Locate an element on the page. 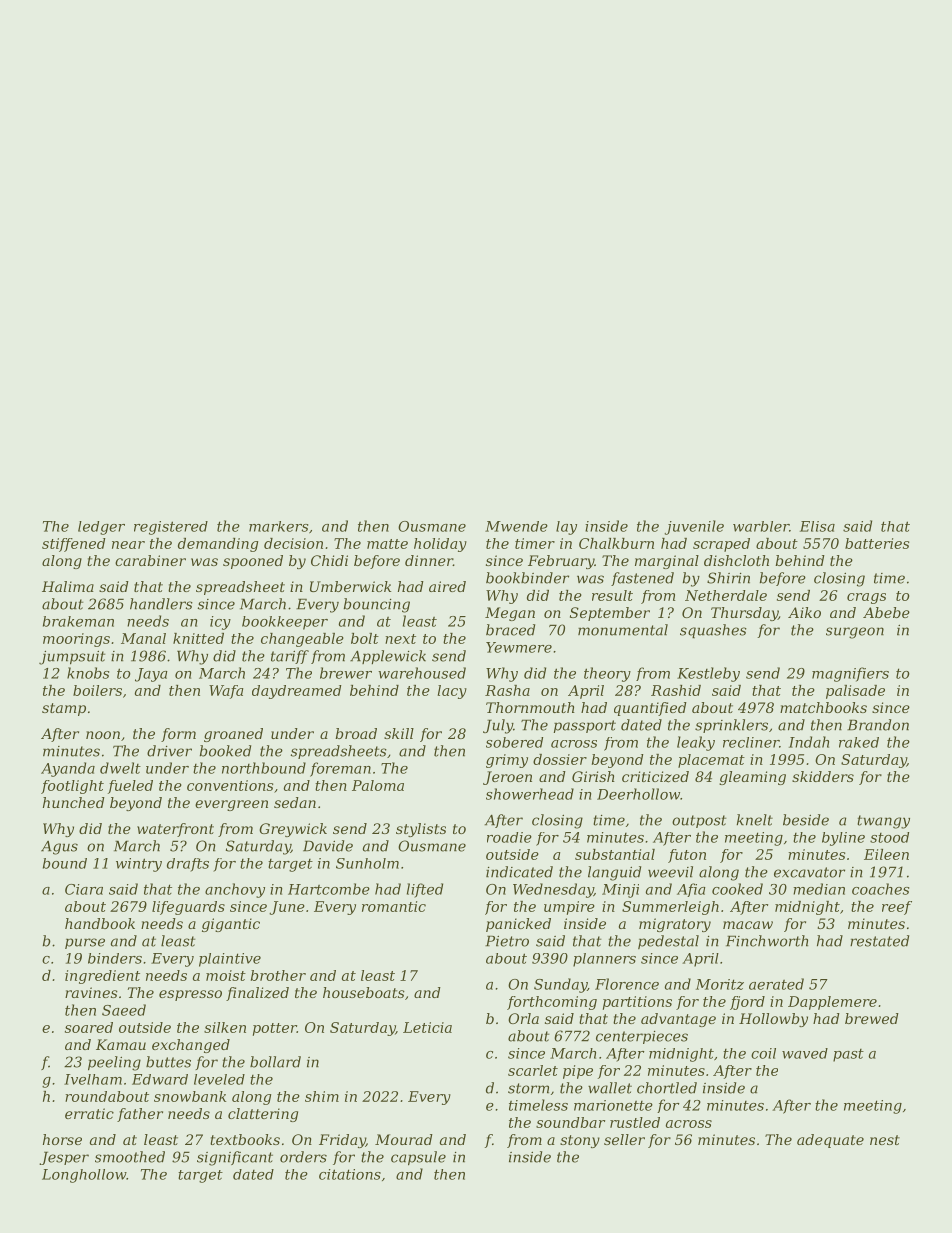 The image size is (952, 1233). roadie is located at coordinates (509, 837).
